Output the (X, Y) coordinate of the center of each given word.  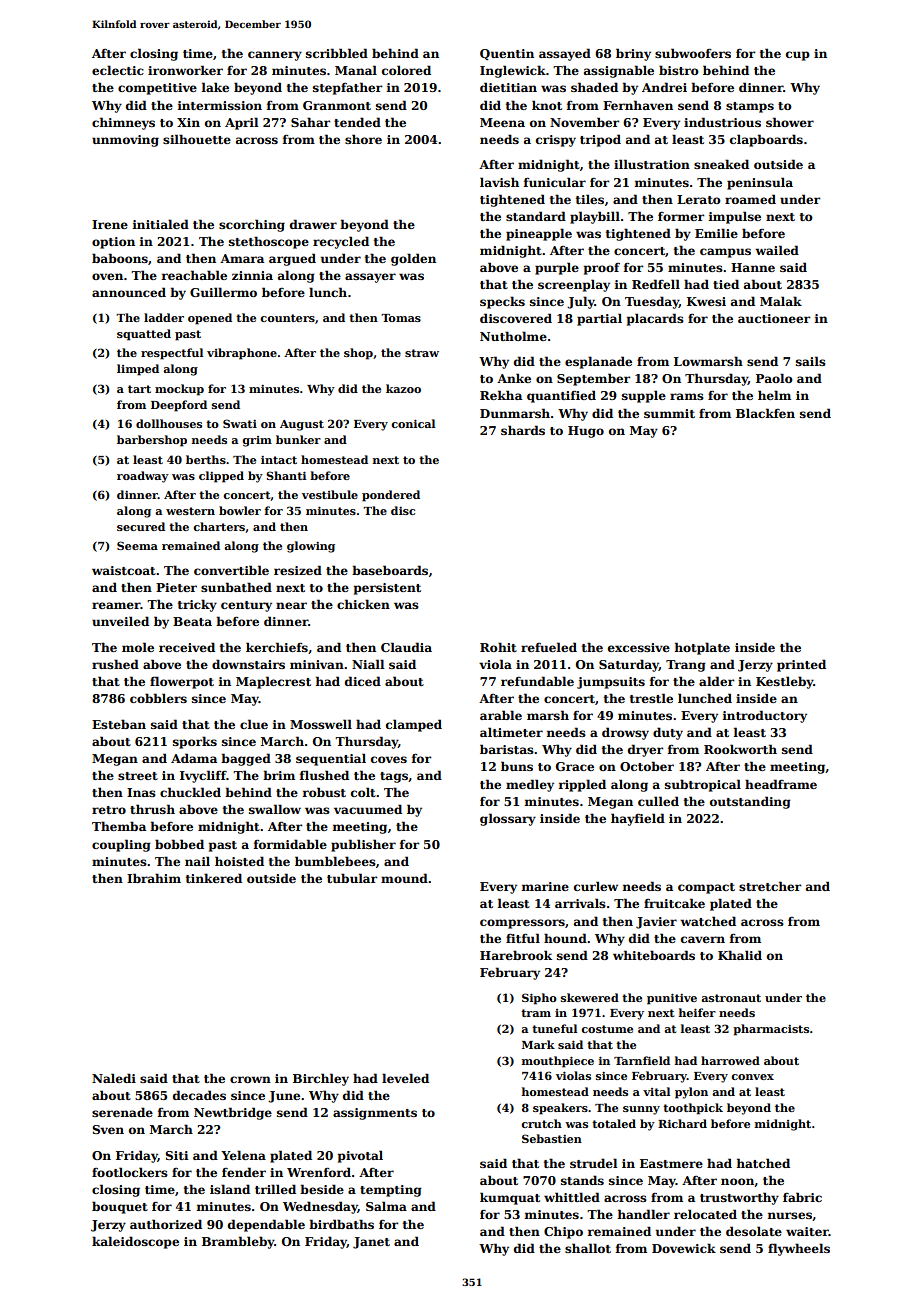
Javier (656, 923)
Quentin (507, 54)
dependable (266, 1225)
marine (545, 886)
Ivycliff (203, 776)
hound (565, 938)
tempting (391, 1191)
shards (523, 430)
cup (798, 56)
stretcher (770, 886)
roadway (143, 477)
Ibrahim (154, 878)
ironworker (185, 70)
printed (801, 665)
